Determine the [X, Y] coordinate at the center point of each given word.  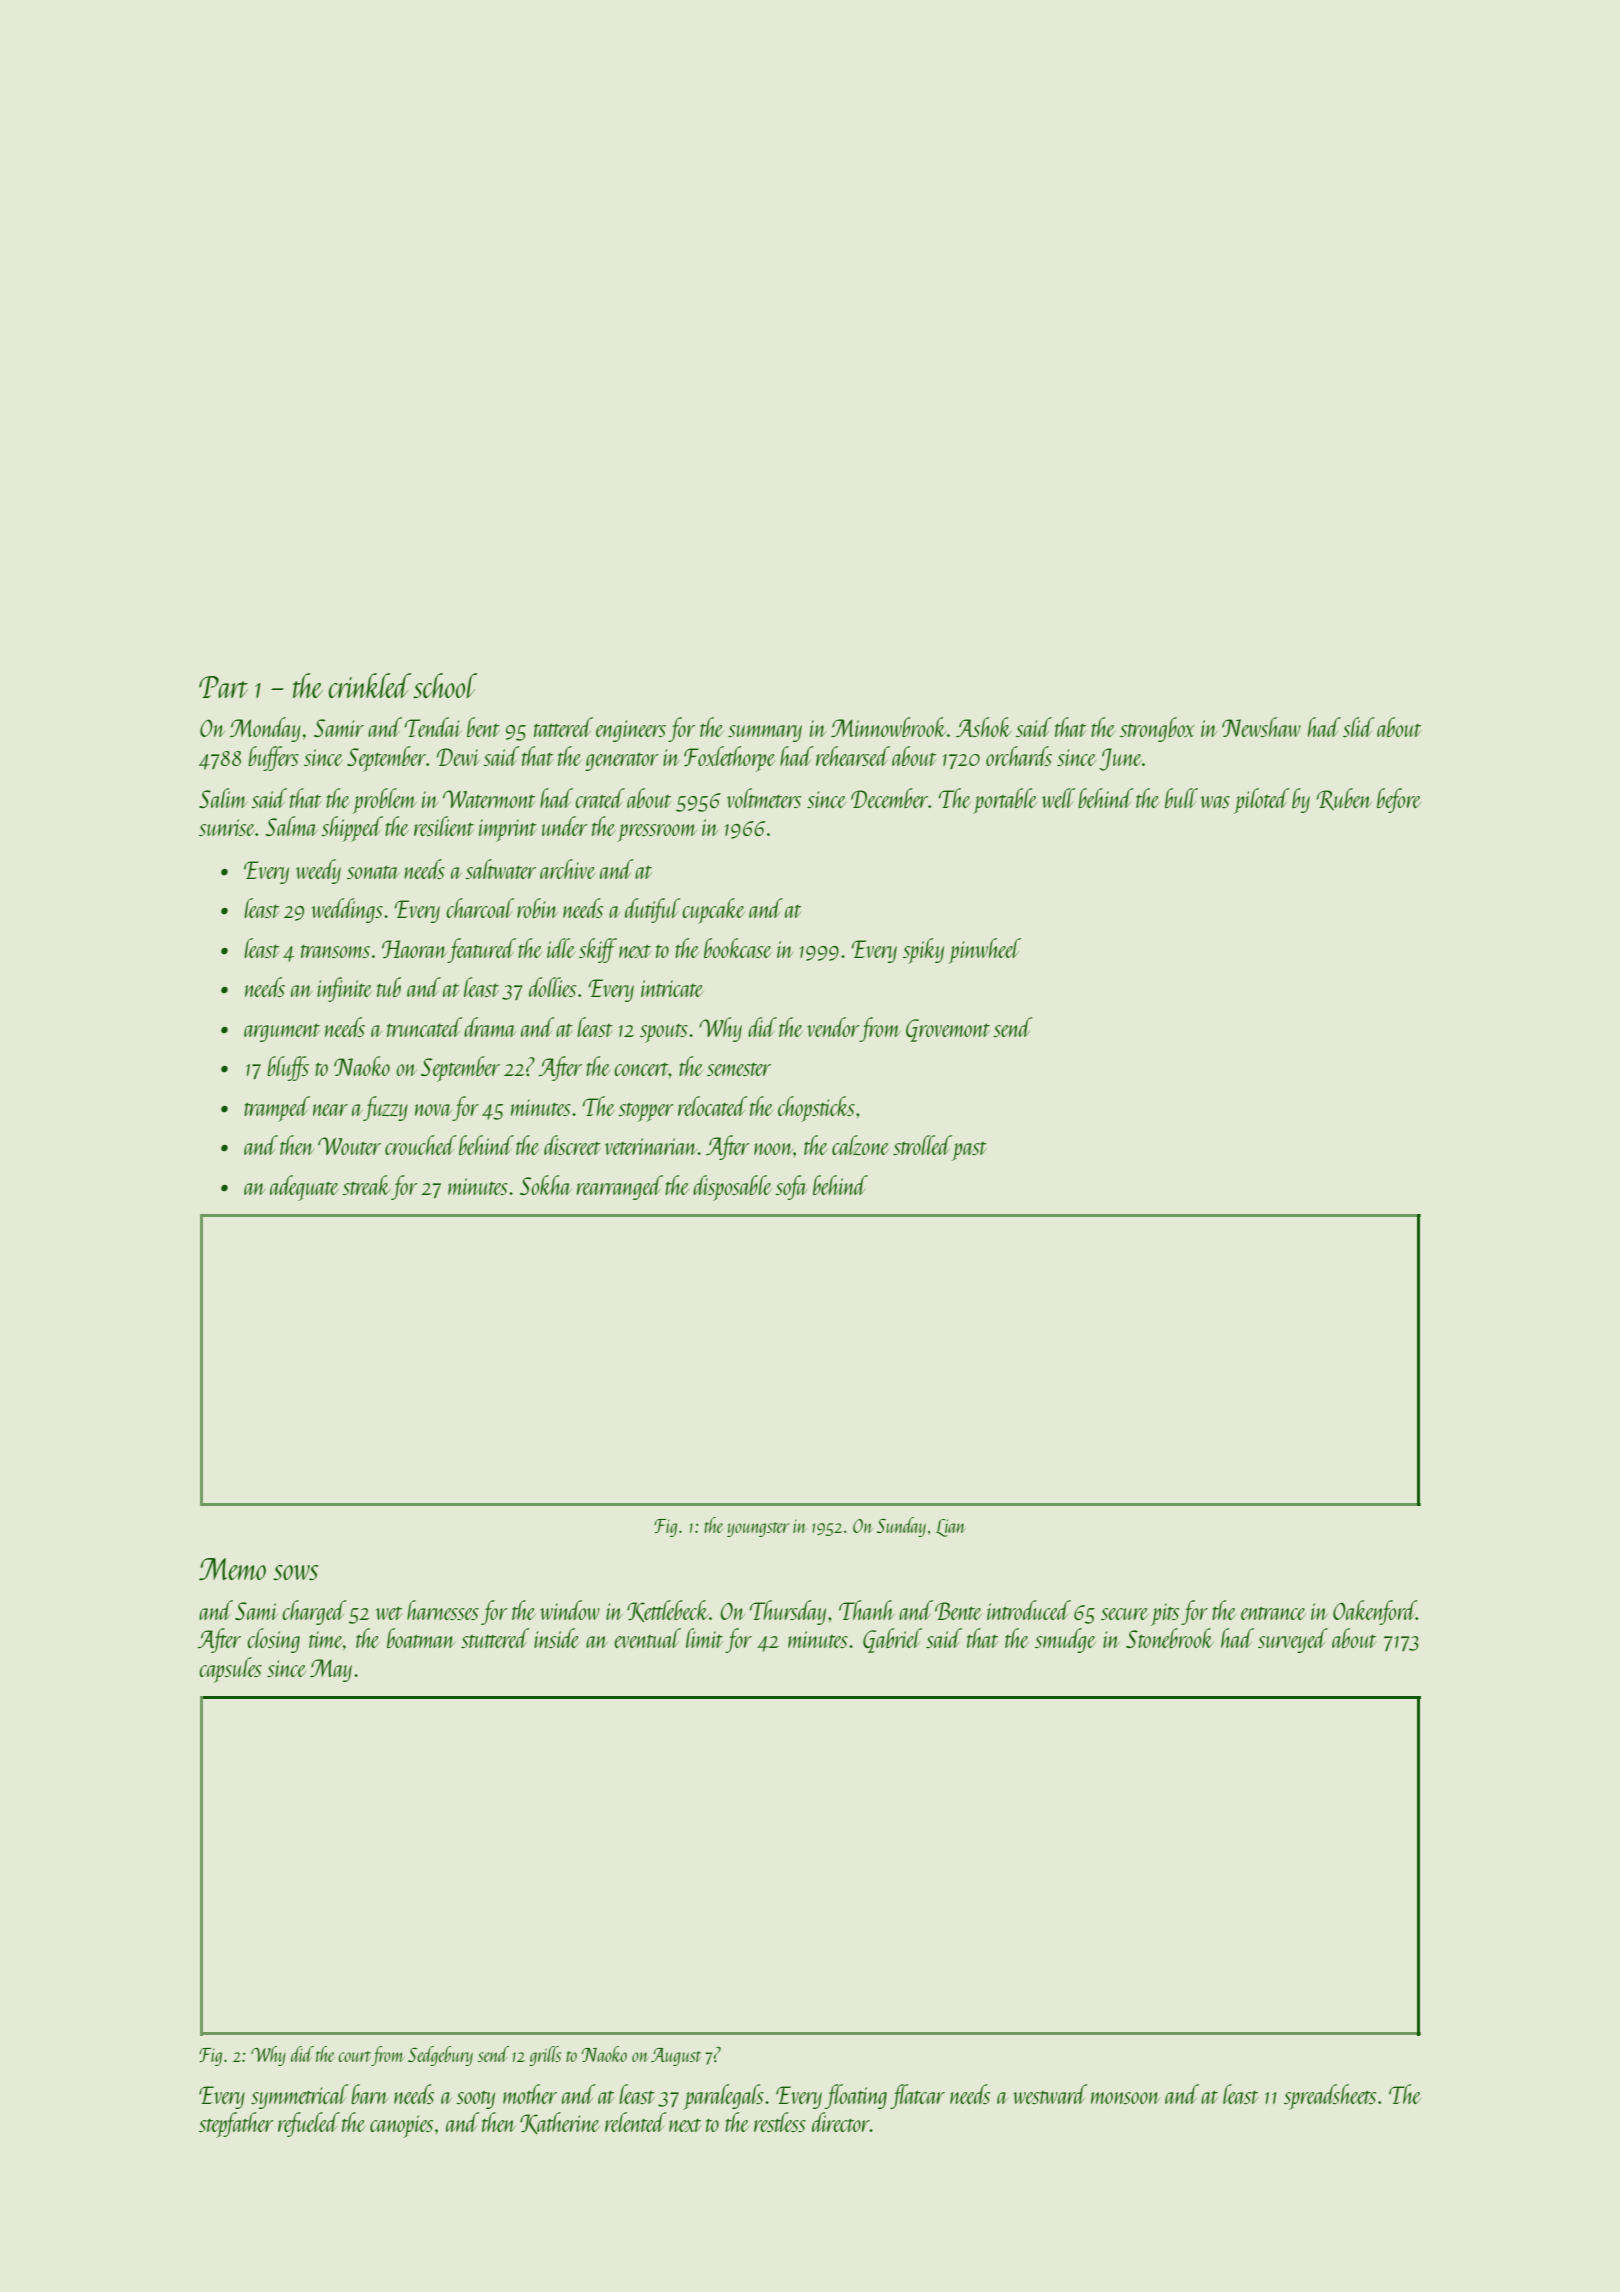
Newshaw [1261, 727]
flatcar [917, 2096]
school [445, 685]
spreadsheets [1330, 2097]
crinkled [369, 685]
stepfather [236, 2125]
